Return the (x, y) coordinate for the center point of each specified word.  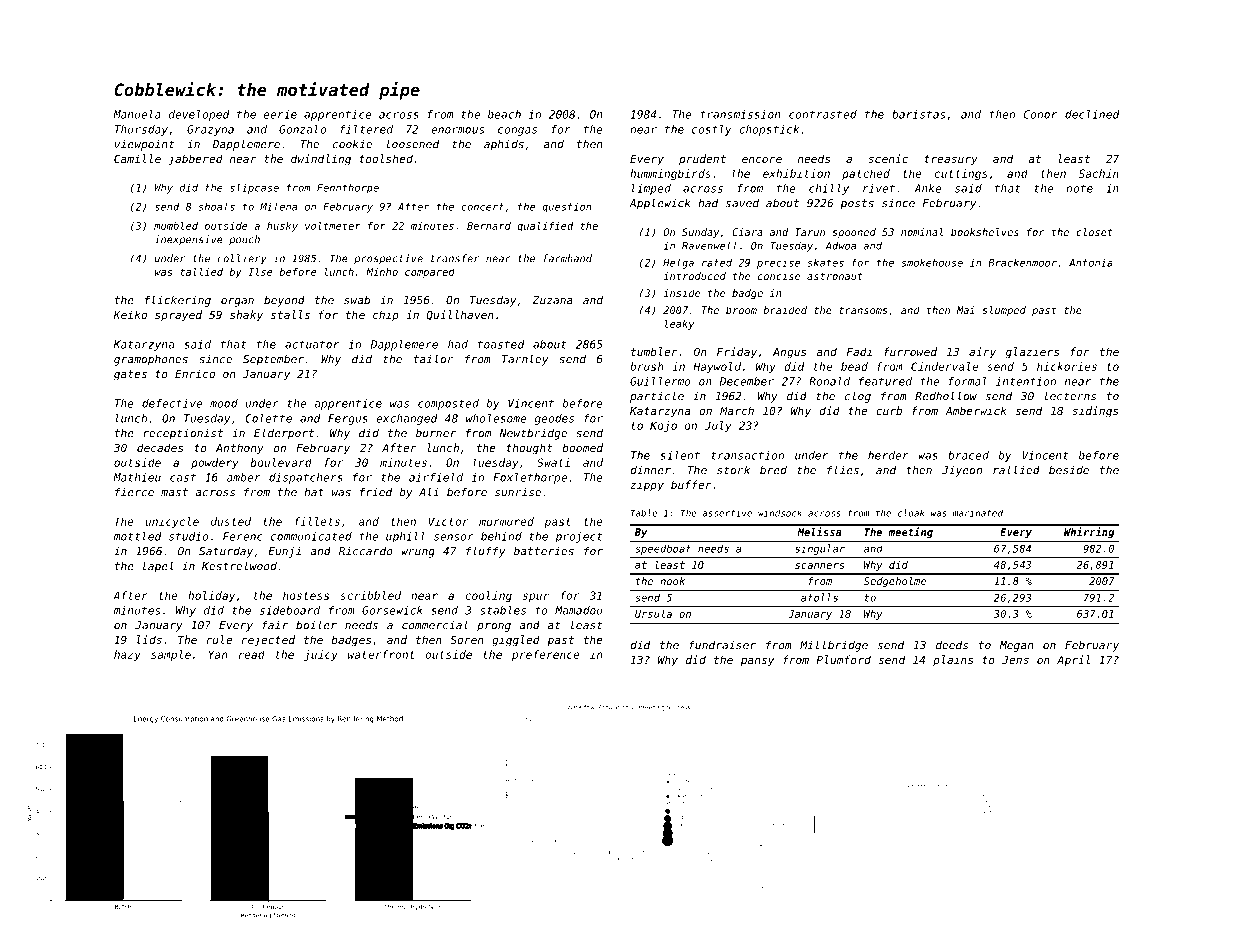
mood (224, 403)
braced (968, 455)
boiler (316, 625)
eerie (280, 114)
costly (712, 130)
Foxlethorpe (530, 478)
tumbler (654, 351)
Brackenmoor (1022, 262)
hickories (1067, 366)
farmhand (568, 258)
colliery (242, 259)
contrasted (823, 114)
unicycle (172, 522)
